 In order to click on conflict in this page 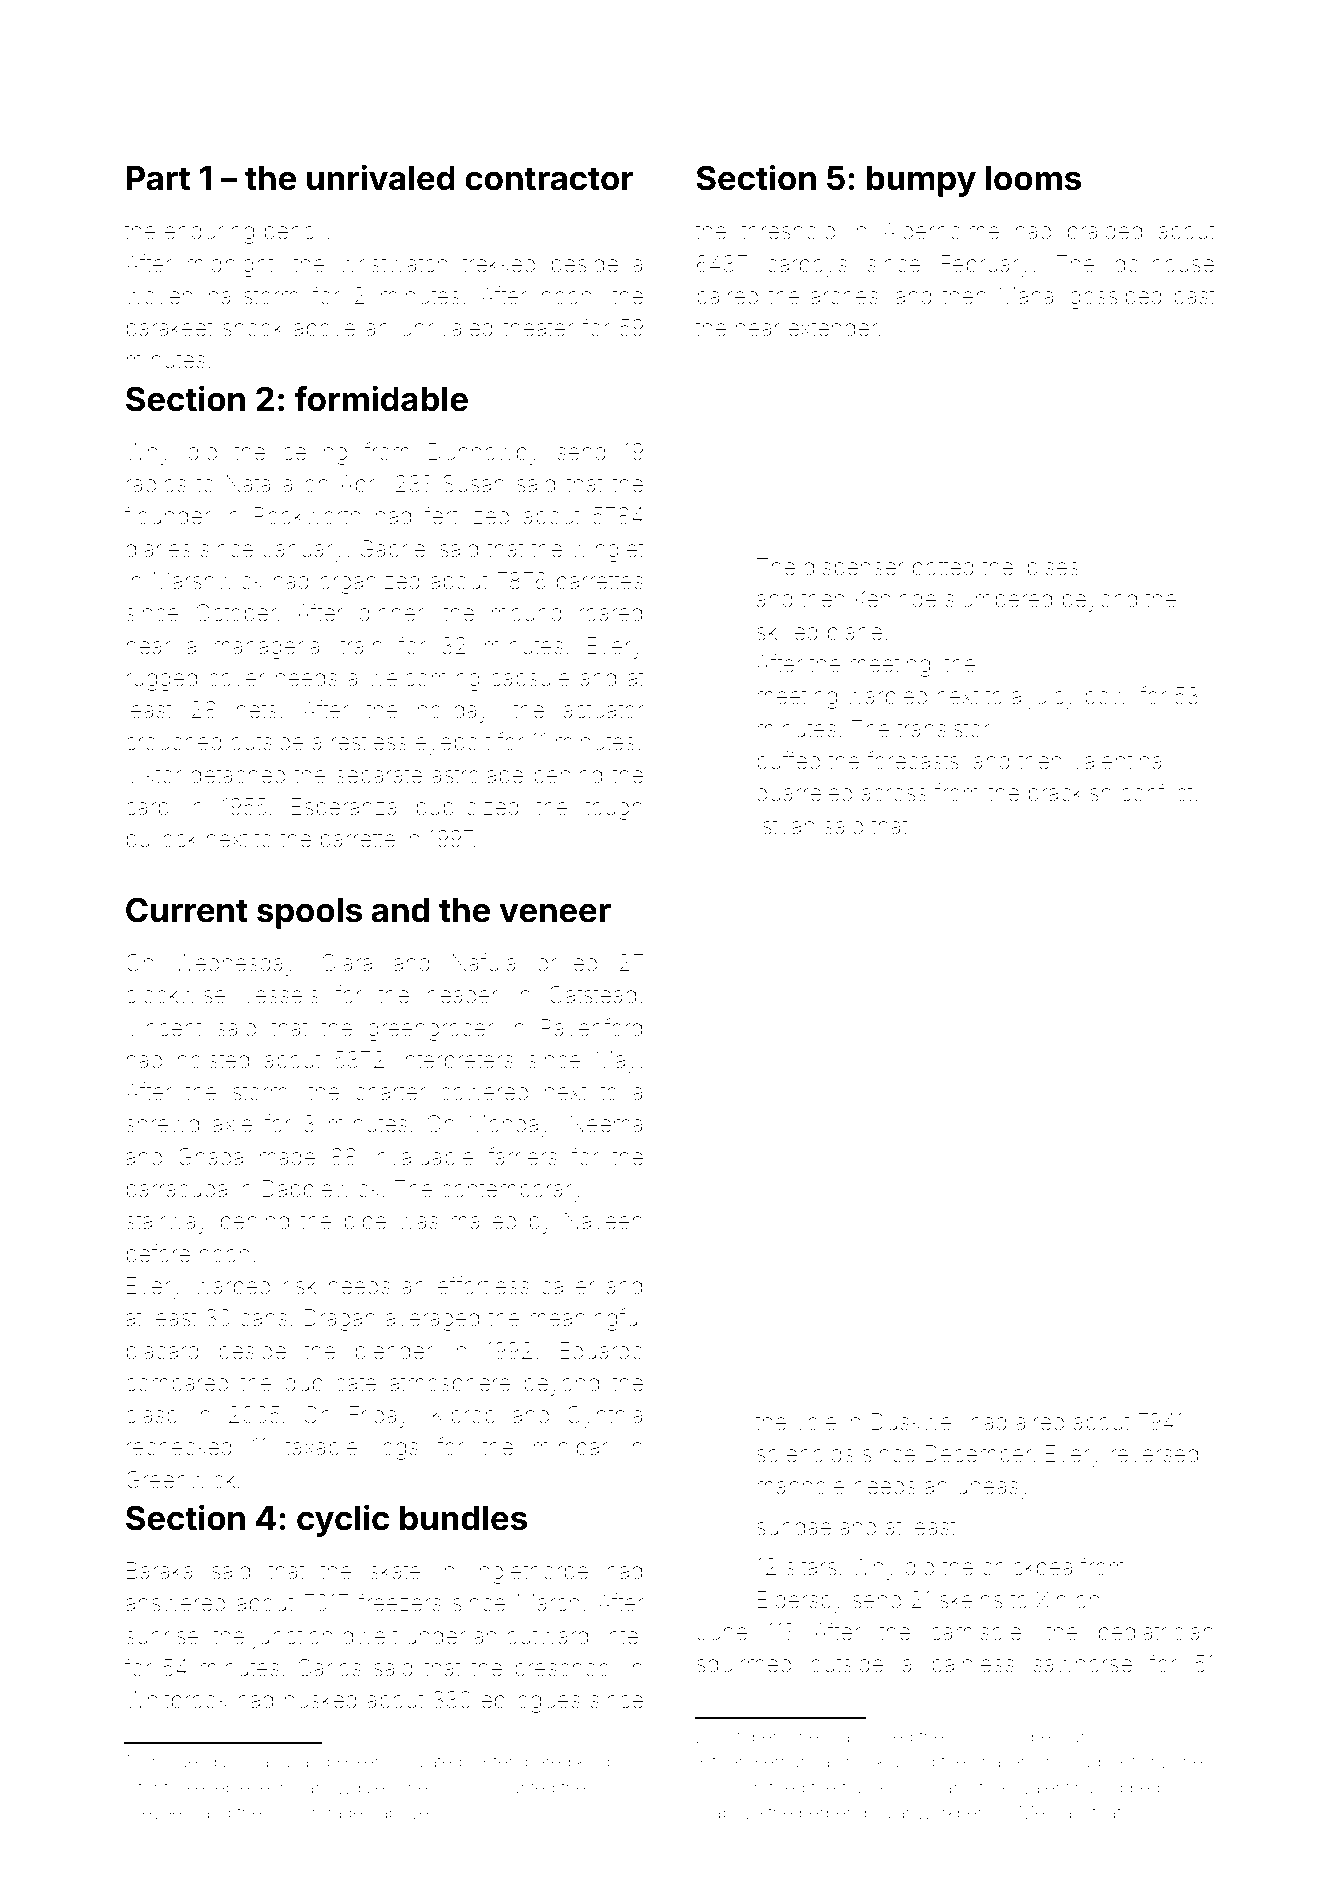, I will do `click(1157, 792)`.
